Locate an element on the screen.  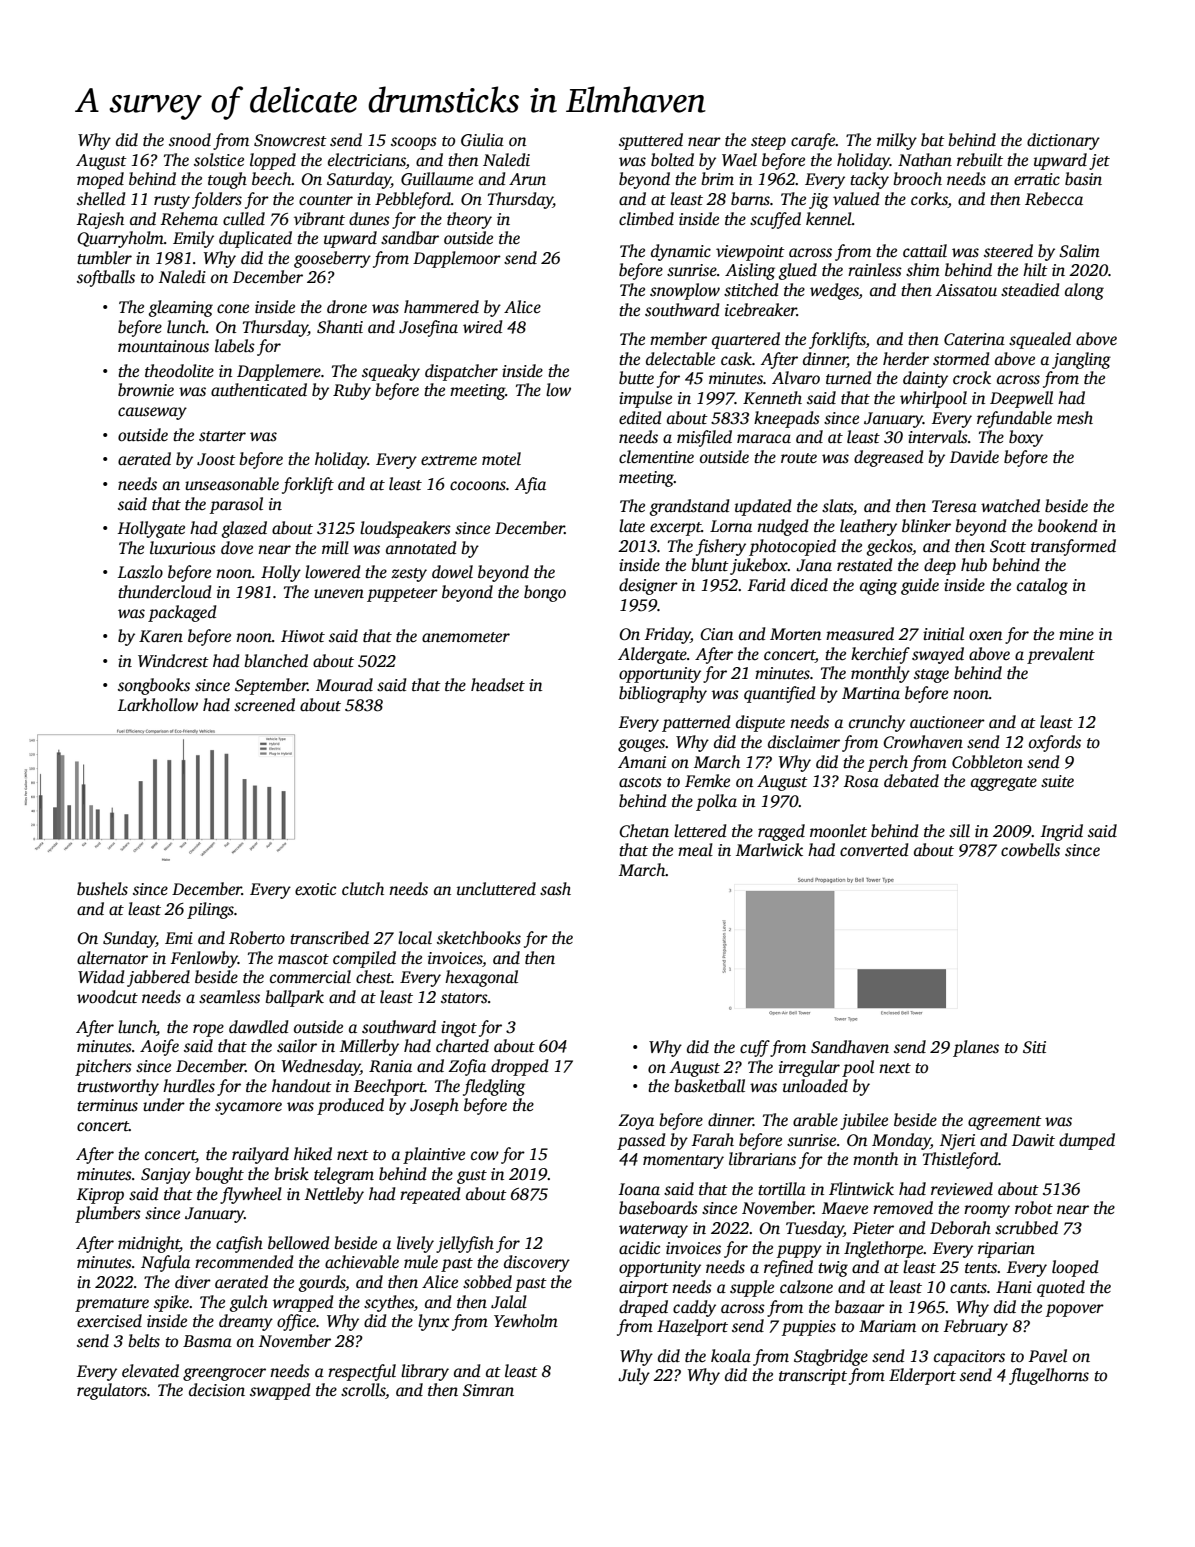
hexagonal is located at coordinates (481, 978).
